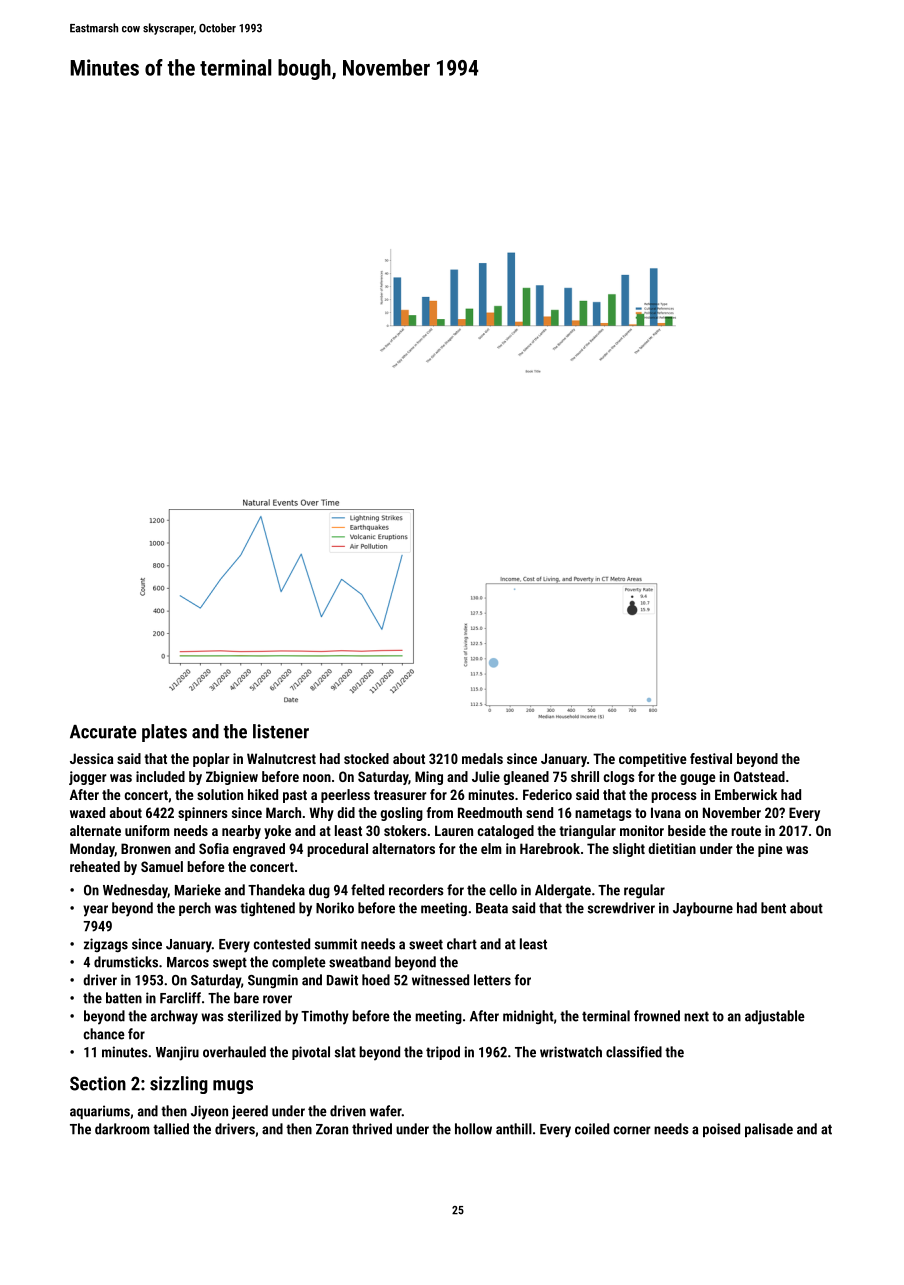  What do you see at coordinates (342, 980) in the screenshot?
I see `Dawit` at bounding box center [342, 980].
